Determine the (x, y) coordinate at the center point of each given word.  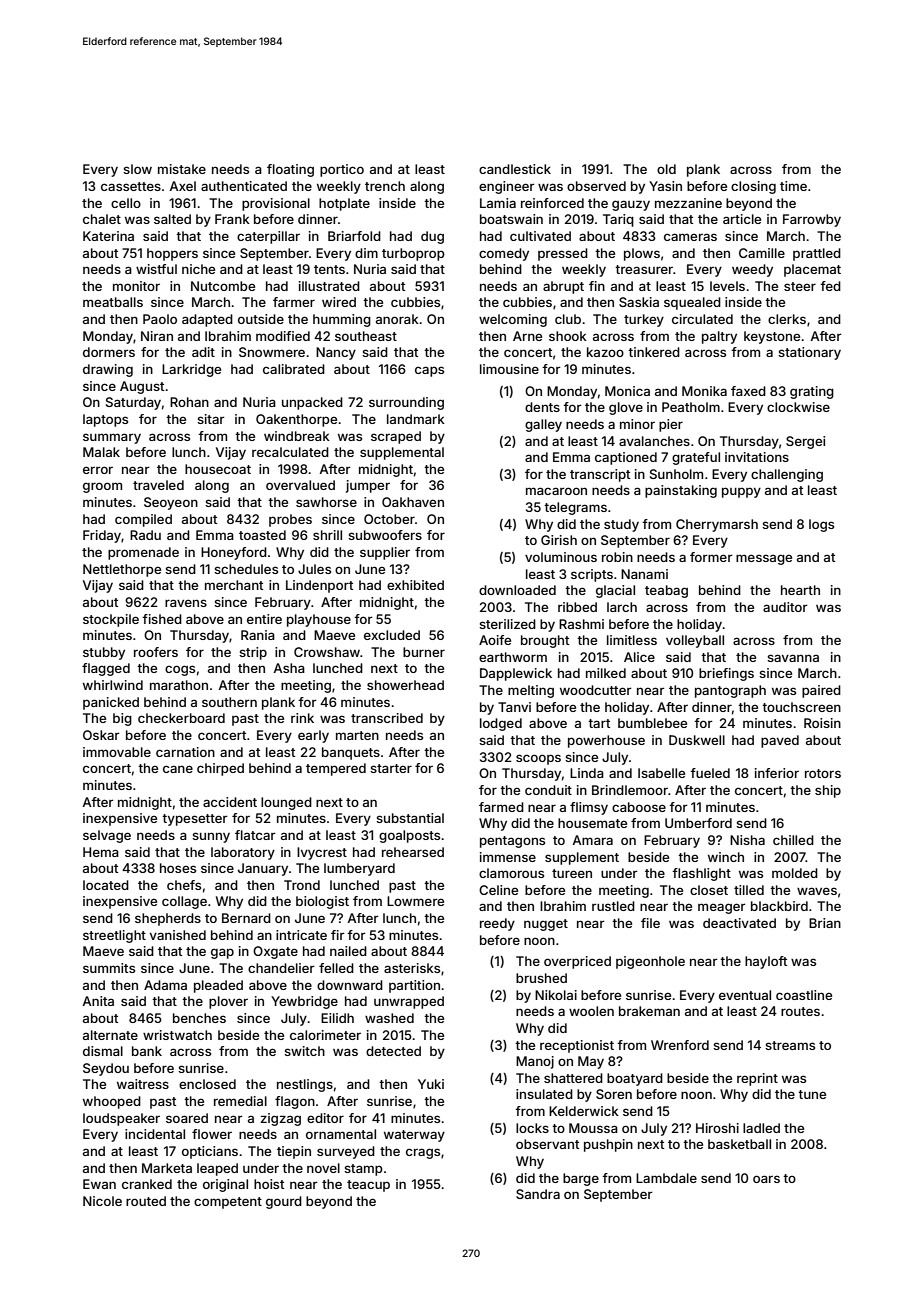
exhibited (415, 585)
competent (228, 1203)
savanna (793, 658)
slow (137, 169)
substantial (410, 818)
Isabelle (661, 773)
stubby (104, 653)
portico (342, 170)
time (793, 186)
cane (178, 769)
